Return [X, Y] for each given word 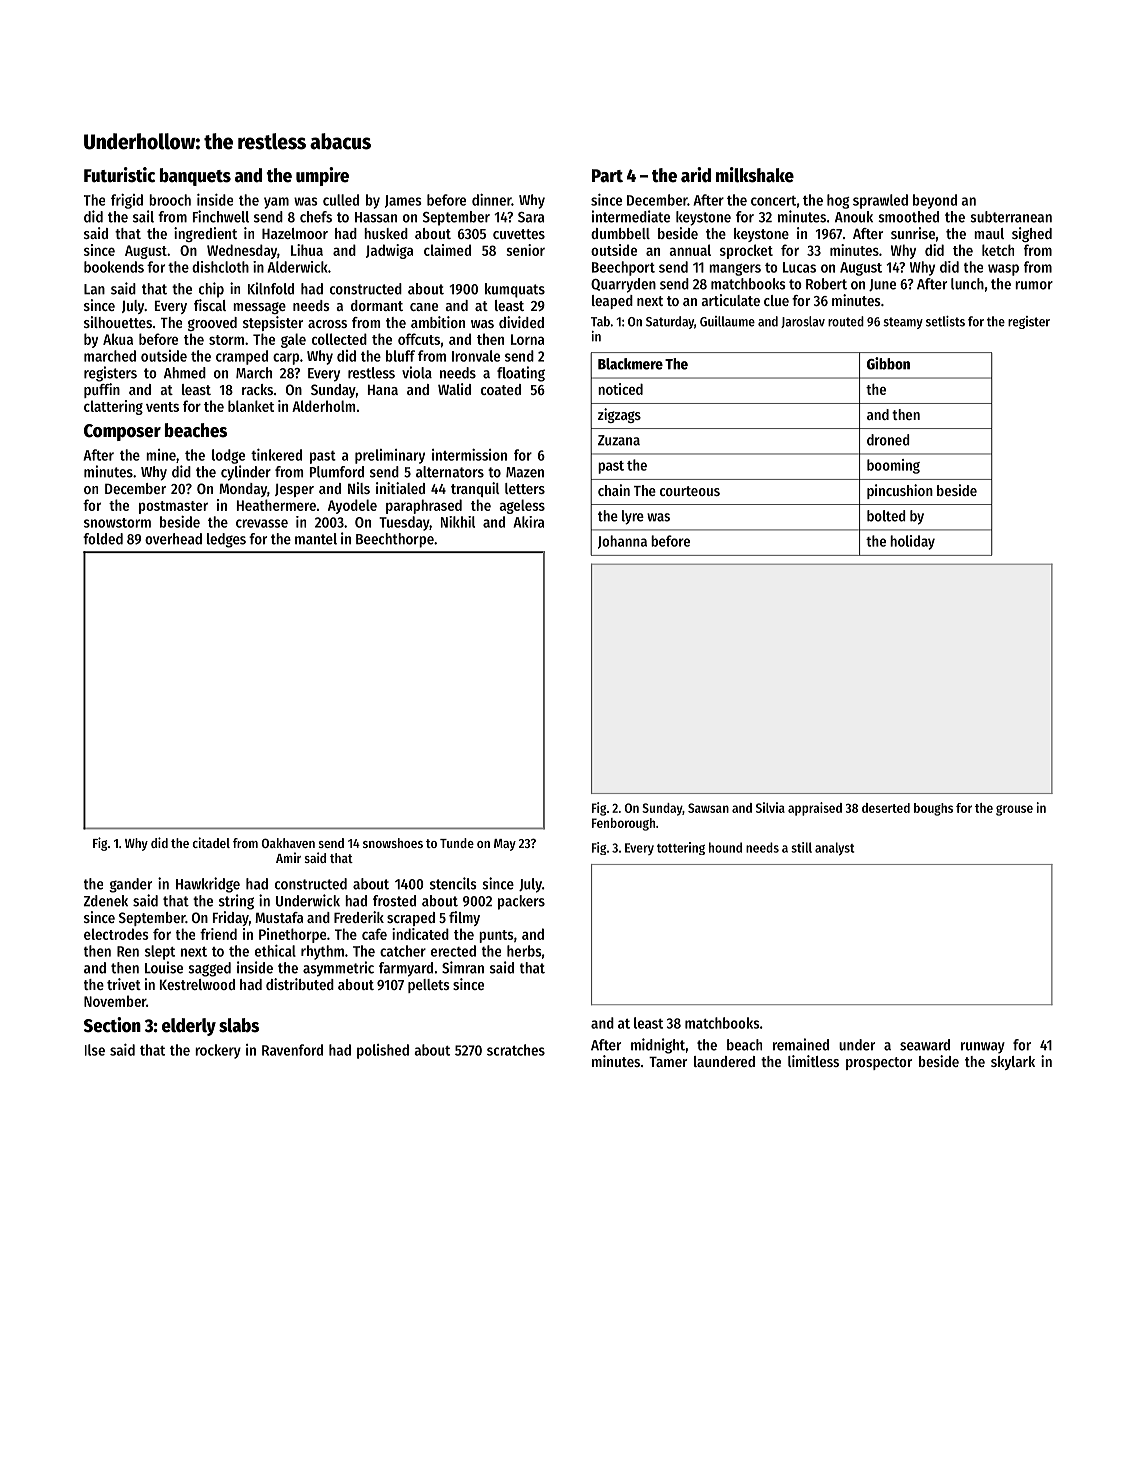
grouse [1014, 810]
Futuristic [119, 175]
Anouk [854, 217]
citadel [211, 842]
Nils [359, 488]
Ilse [95, 1050]
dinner [492, 200]
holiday [912, 542]
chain [614, 490]
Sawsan [708, 808]
